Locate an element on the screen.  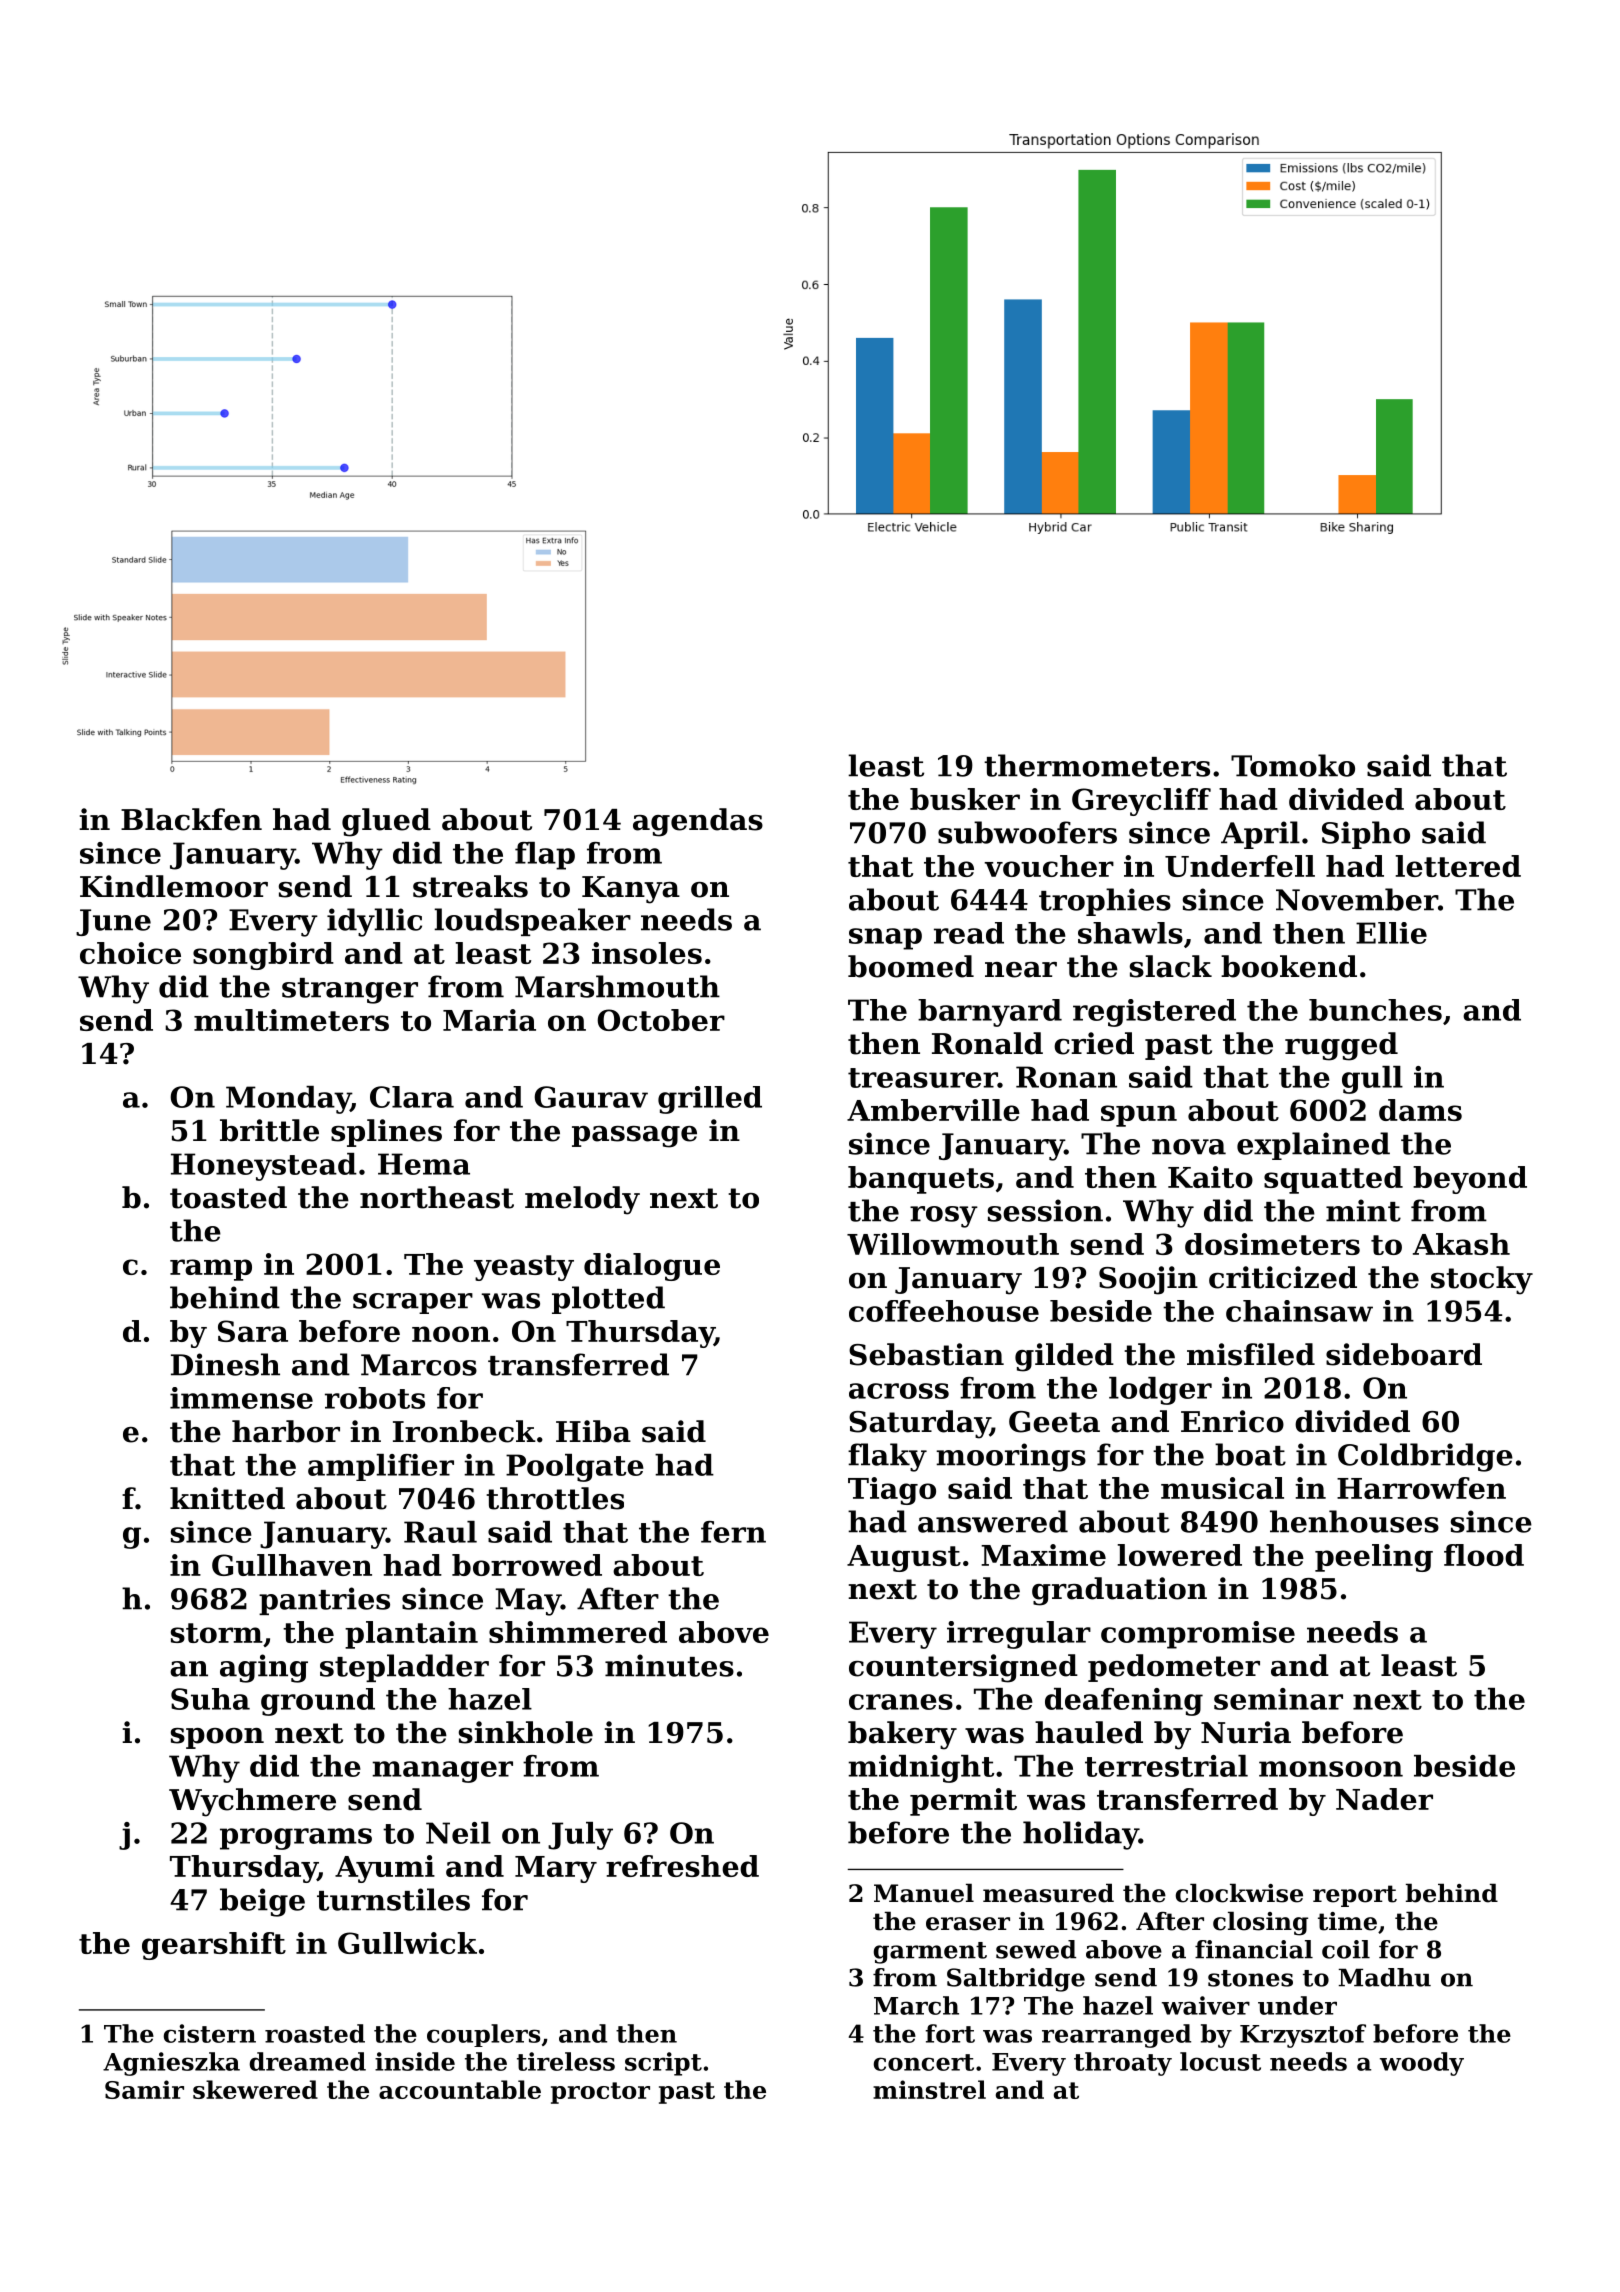
gearshift is located at coordinates (214, 1946).
